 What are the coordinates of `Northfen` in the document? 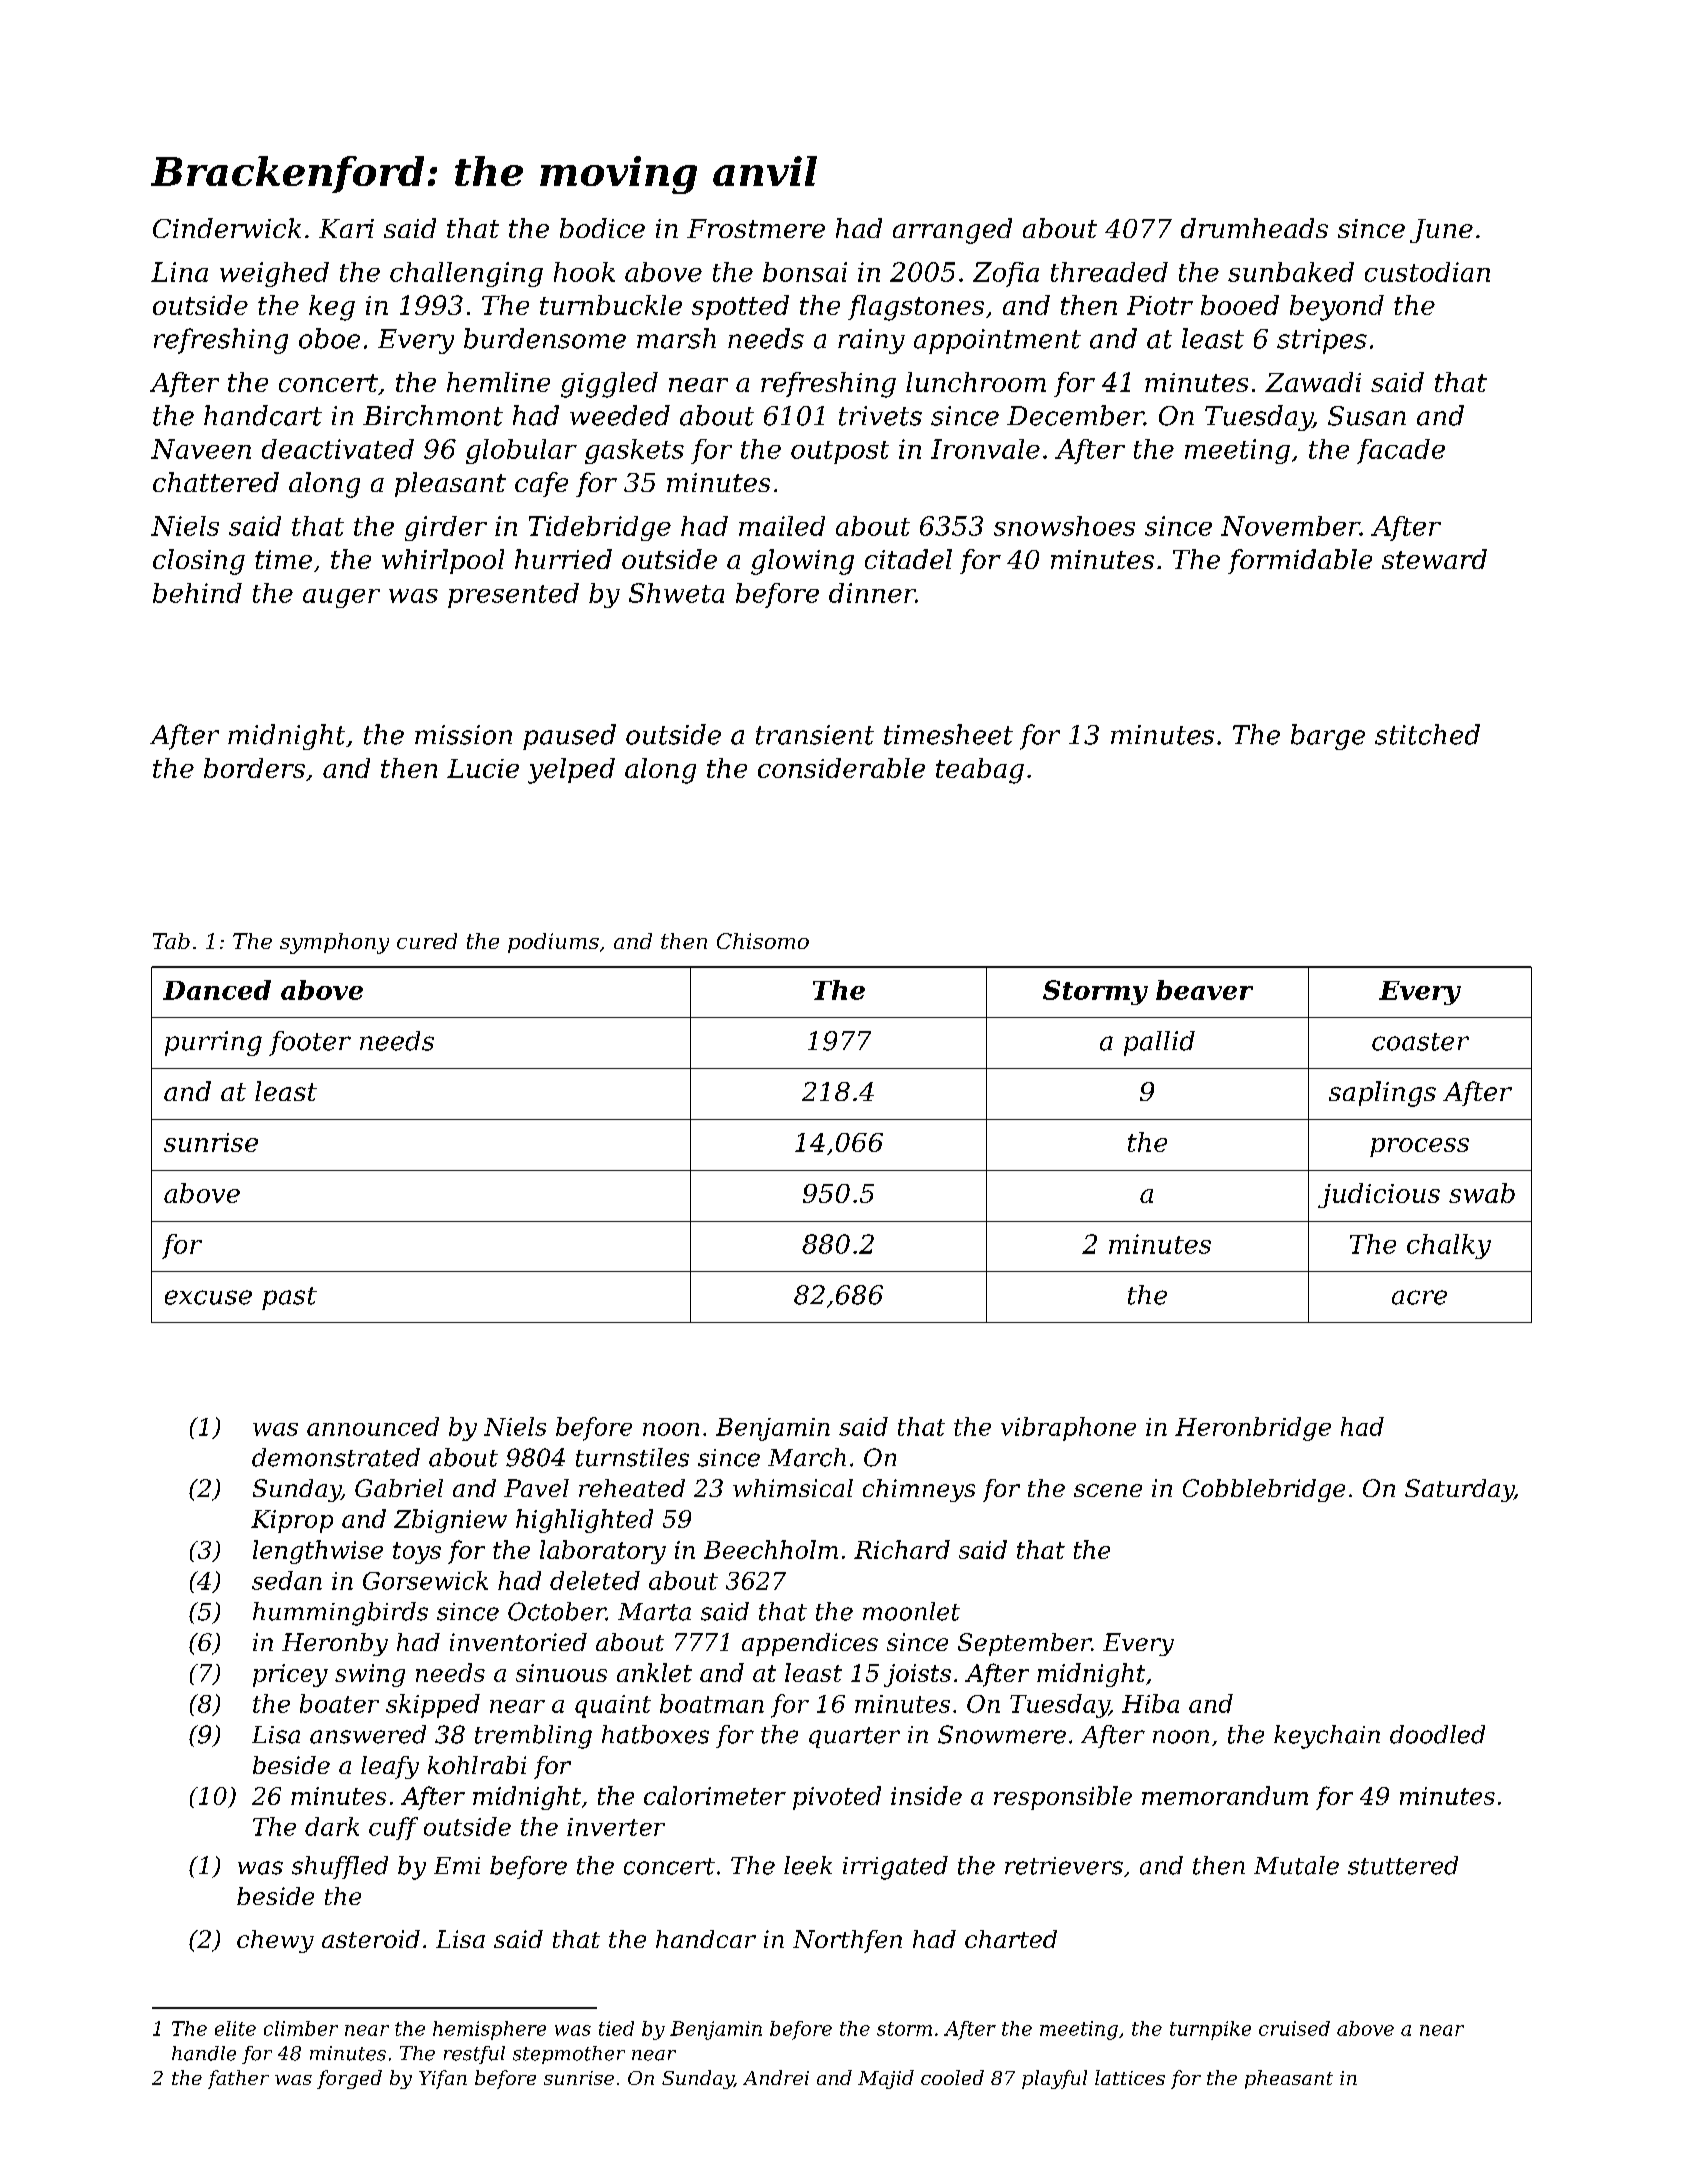 It's located at (847, 1941).
